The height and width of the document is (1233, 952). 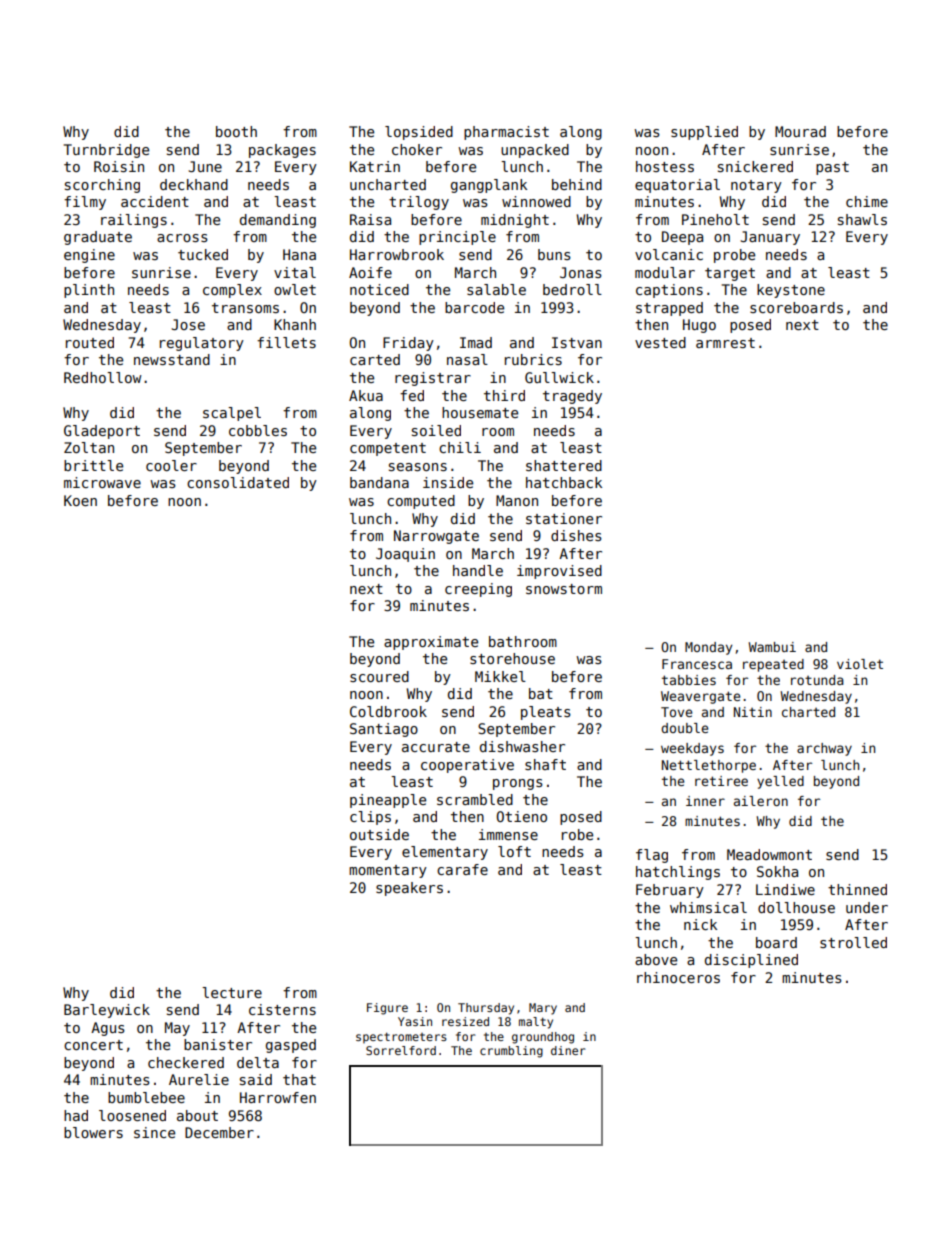 I want to click on Monday, so click(x=708, y=648).
